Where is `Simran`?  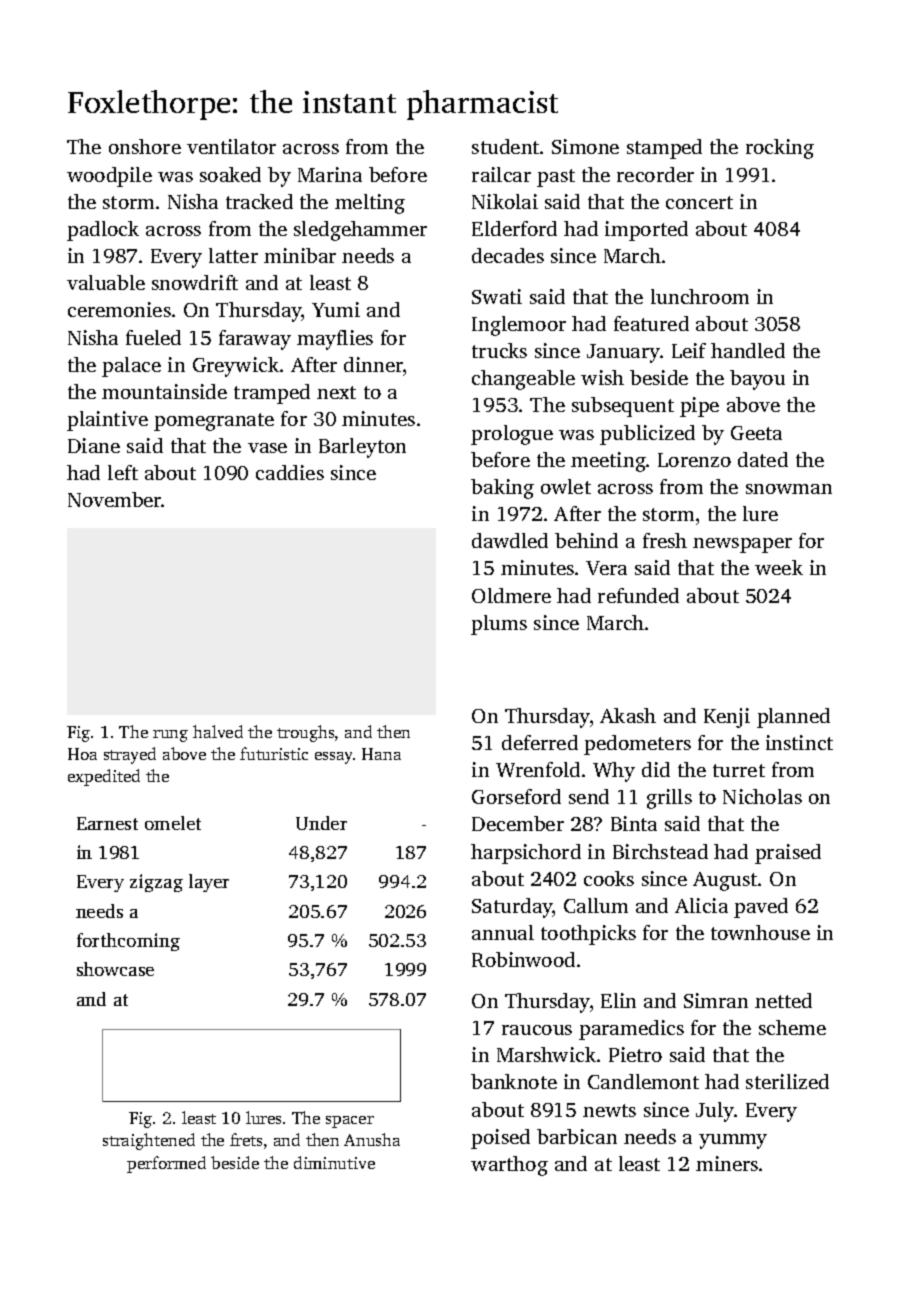
Simran is located at coordinates (716, 1000).
